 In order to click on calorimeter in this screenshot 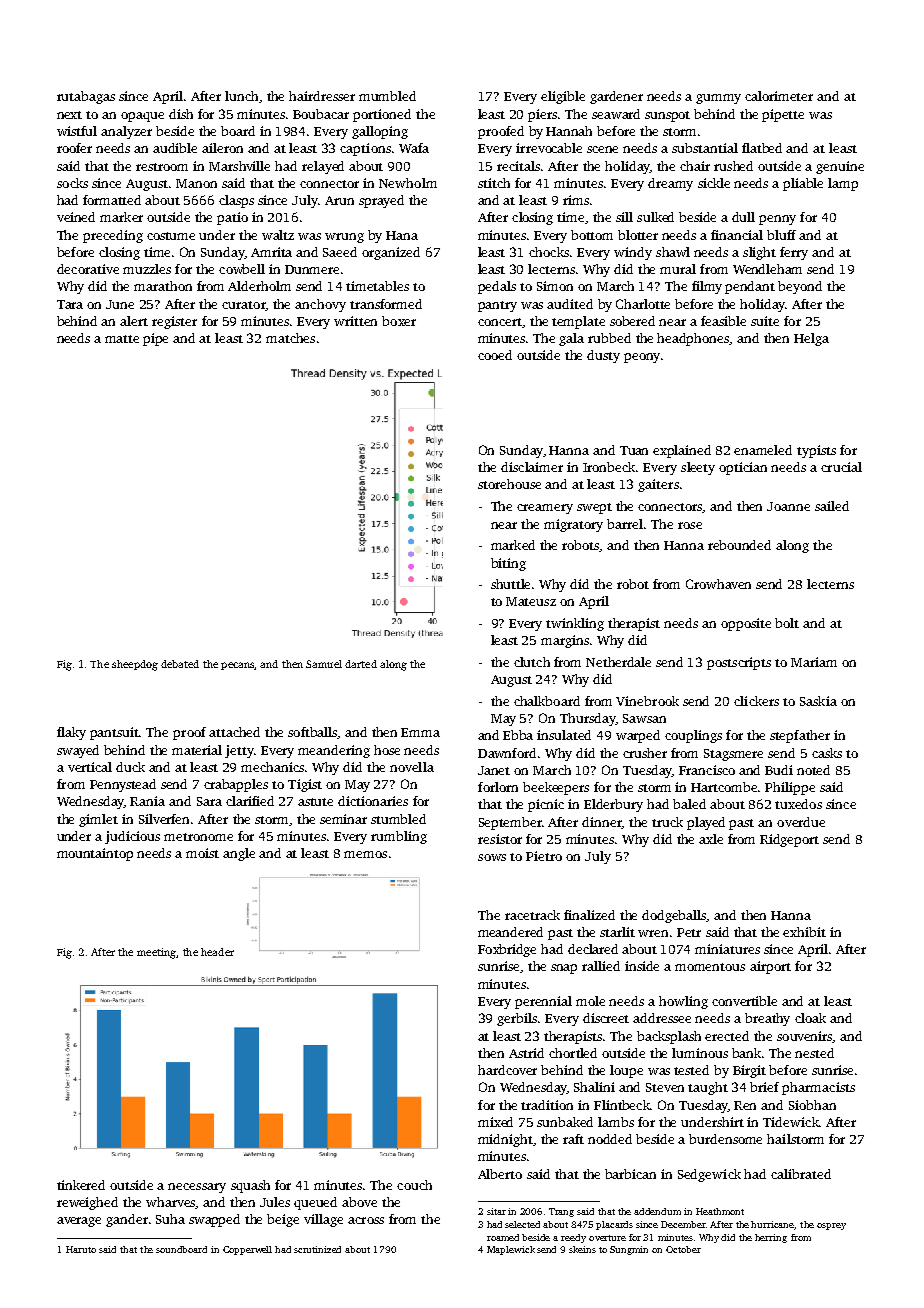, I will do `click(779, 96)`.
